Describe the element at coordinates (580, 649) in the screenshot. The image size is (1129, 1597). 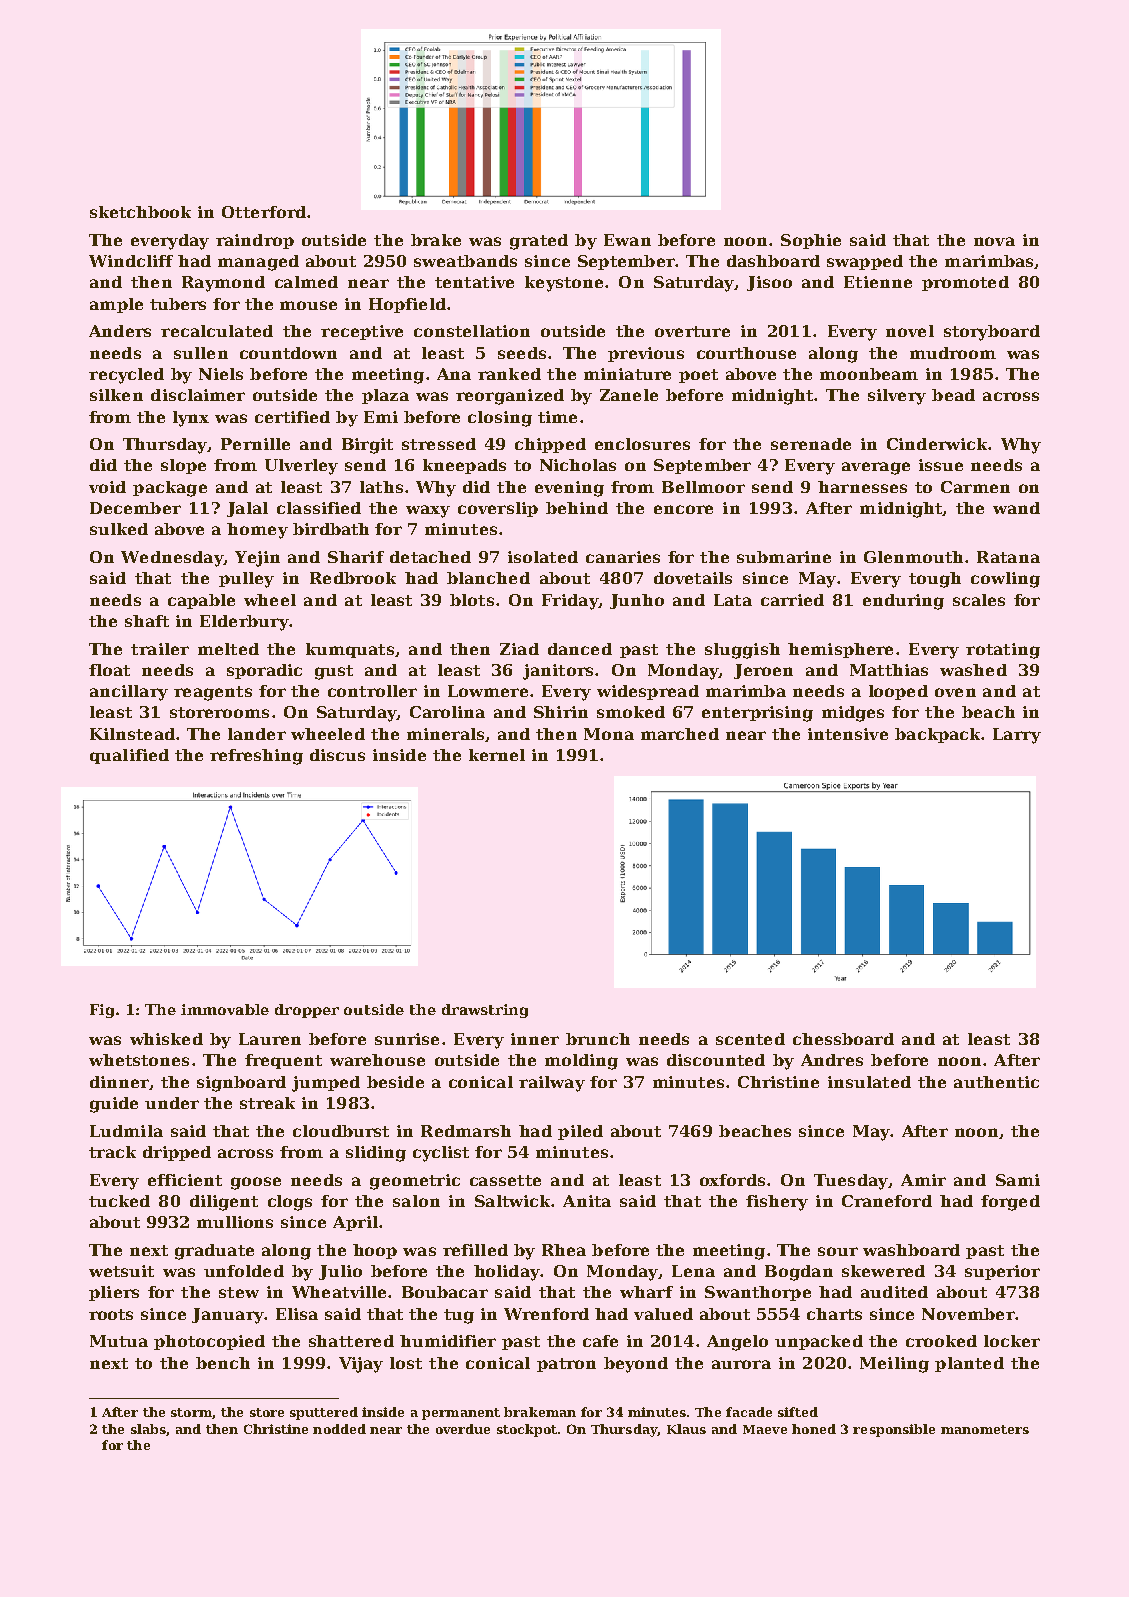
I see `danced` at that location.
